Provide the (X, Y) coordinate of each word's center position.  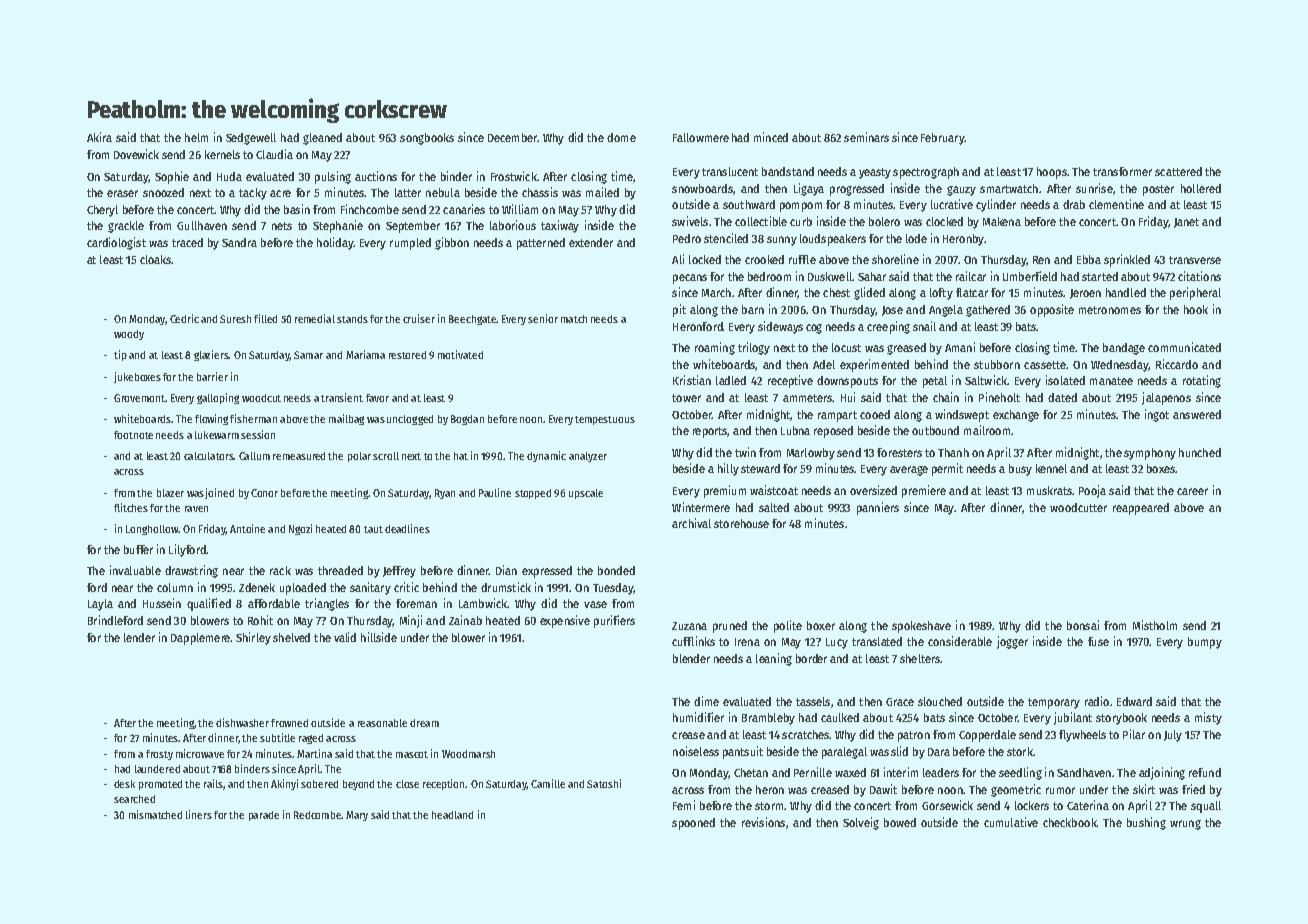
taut (373, 529)
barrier (212, 376)
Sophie (172, 177)
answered (1197, 414)
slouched (940, 701)
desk (124, 784)
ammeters (807, 398)
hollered (1201, 188)
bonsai (1083, 625)
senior (543, 318)
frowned (289, 723)
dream (424, 723)
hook (1196, 309)
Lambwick (483, 603)
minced (771, 137)
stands (352, 319)
